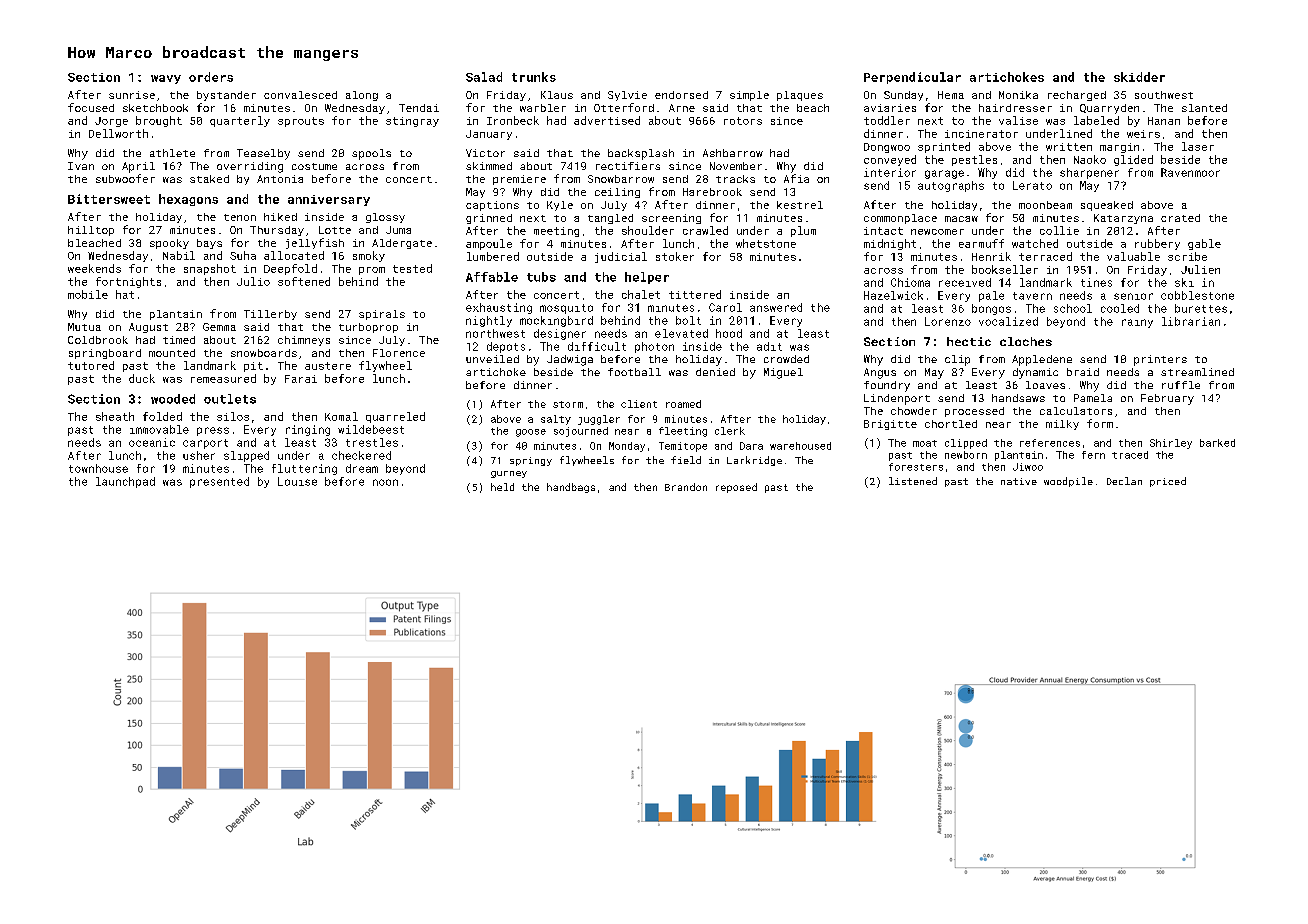 The width and height of the image is (1308, 924). Describe the element at coordinates (166, 79) in the image. I see `wavy` at that location.
